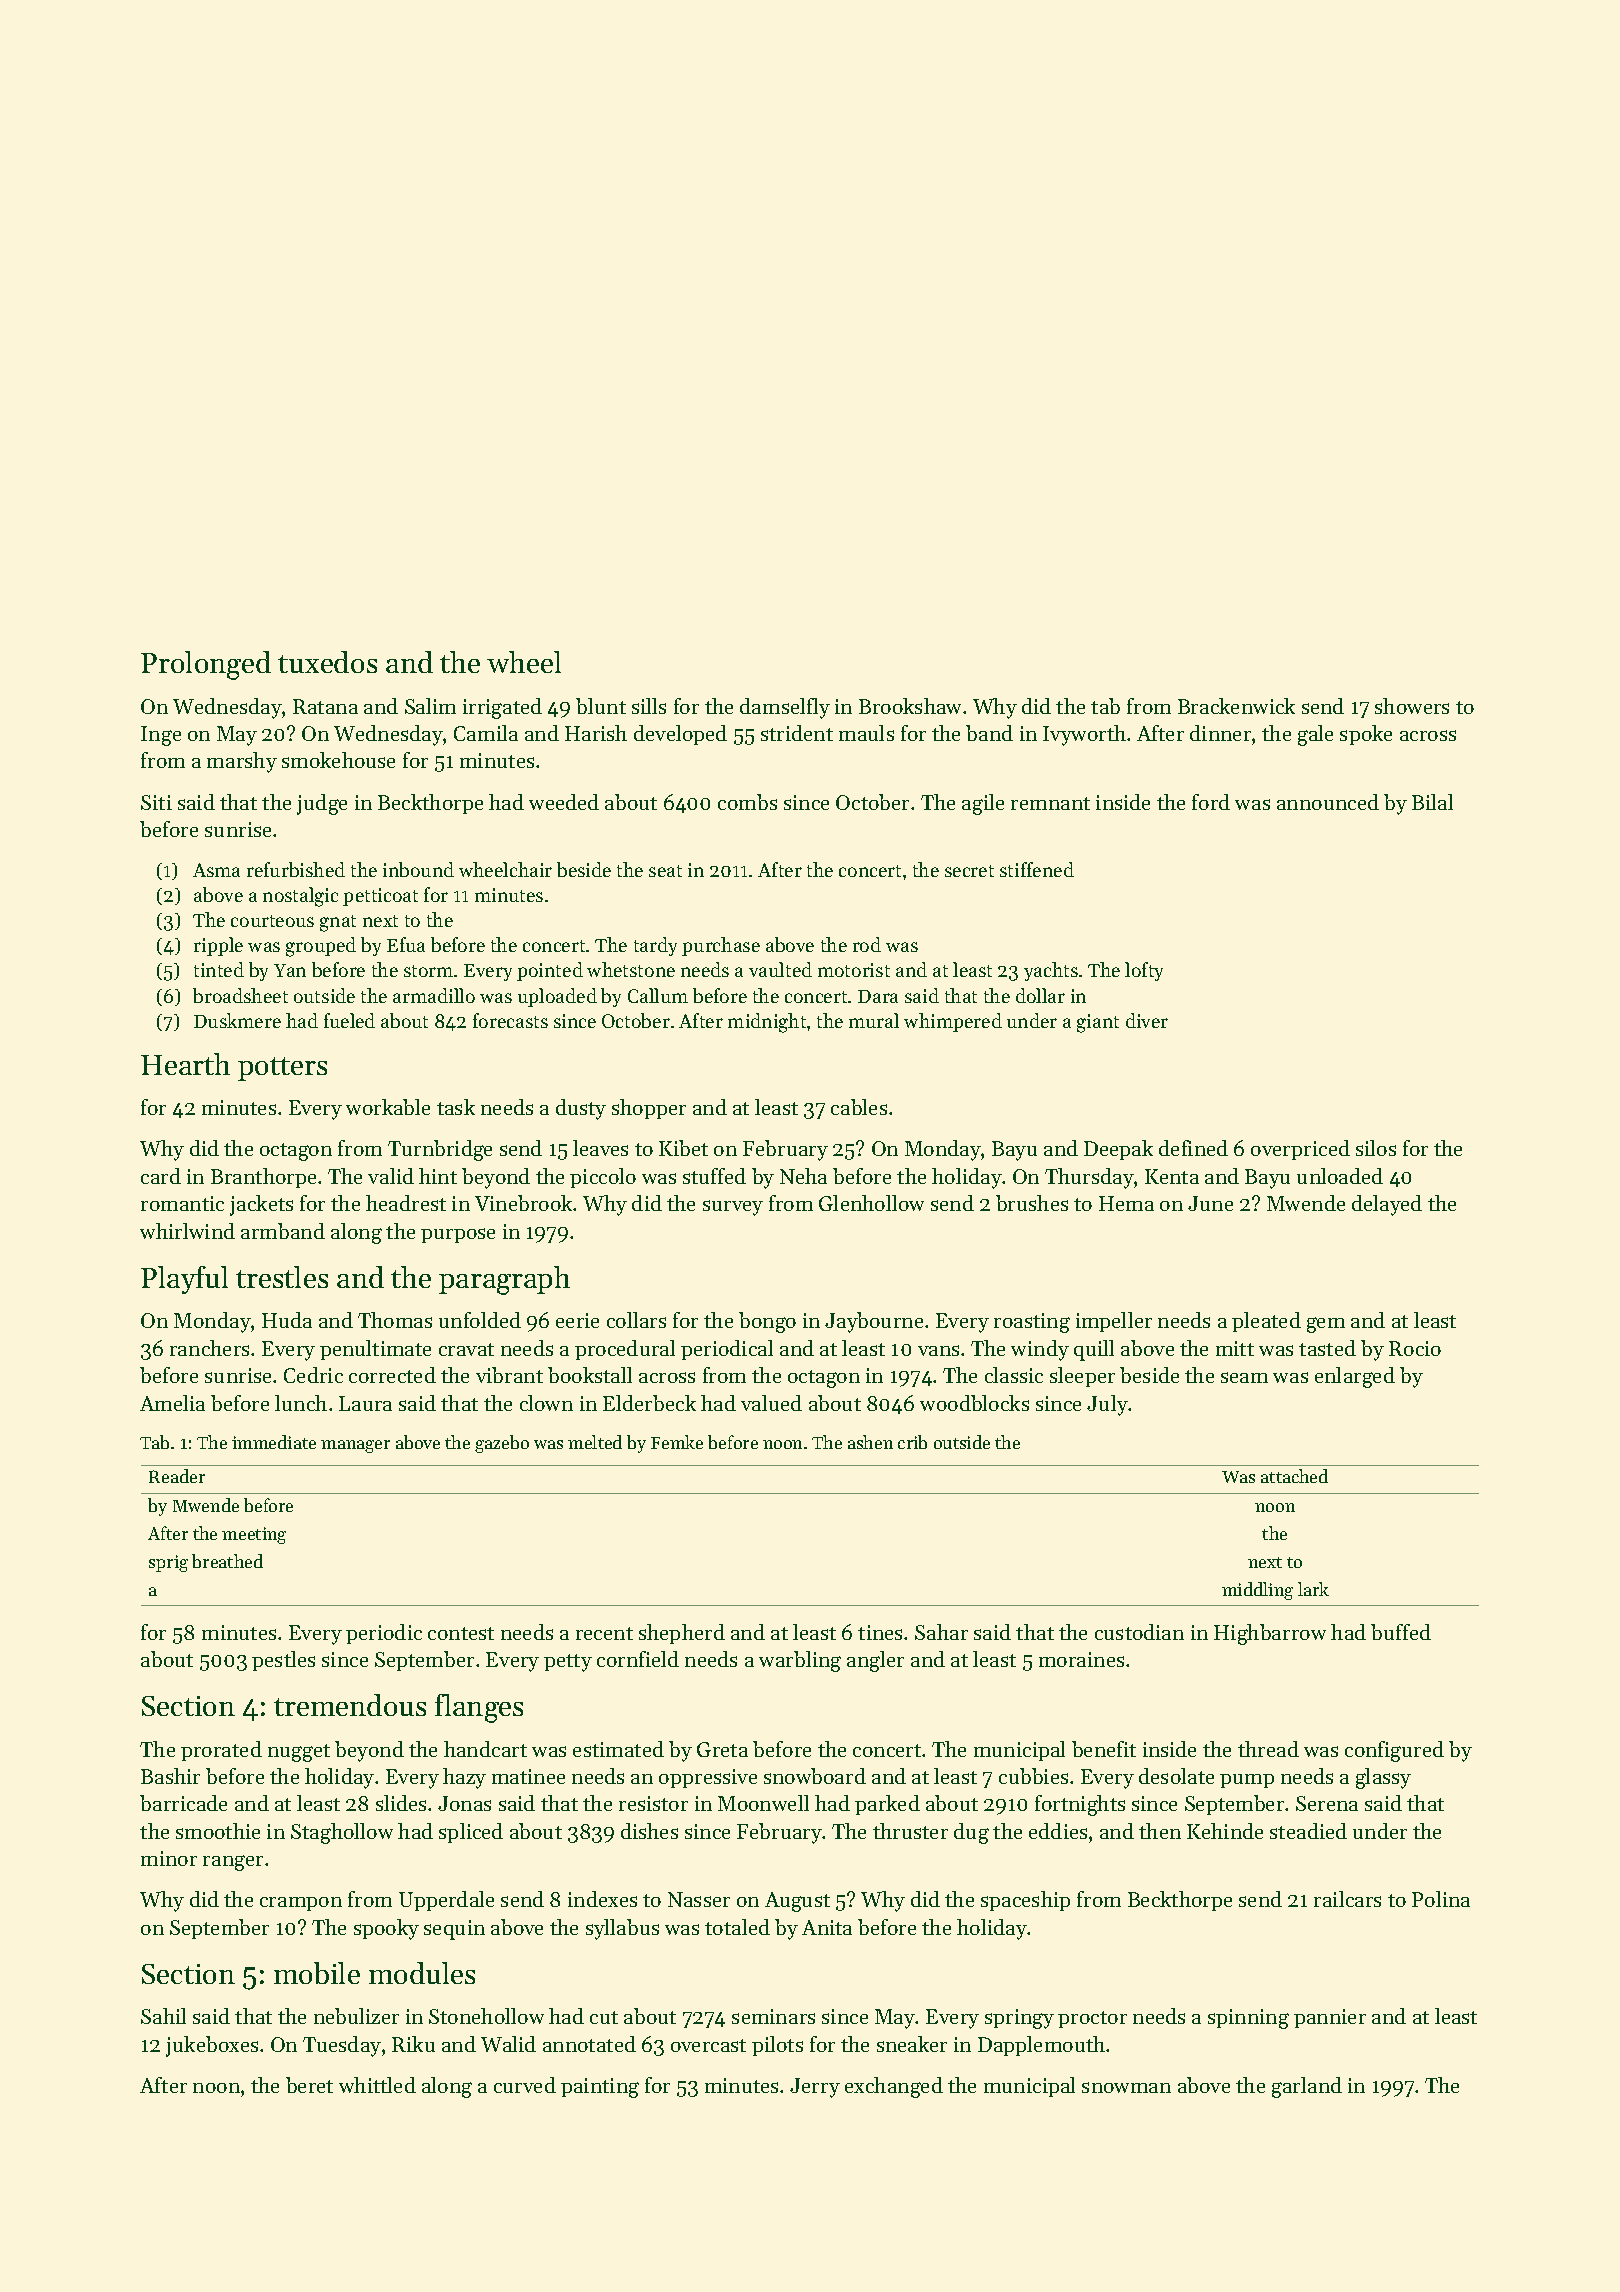 The height and width of the page is (2292, 1620). I want to click on Rocio, so click(1415, 1348).
